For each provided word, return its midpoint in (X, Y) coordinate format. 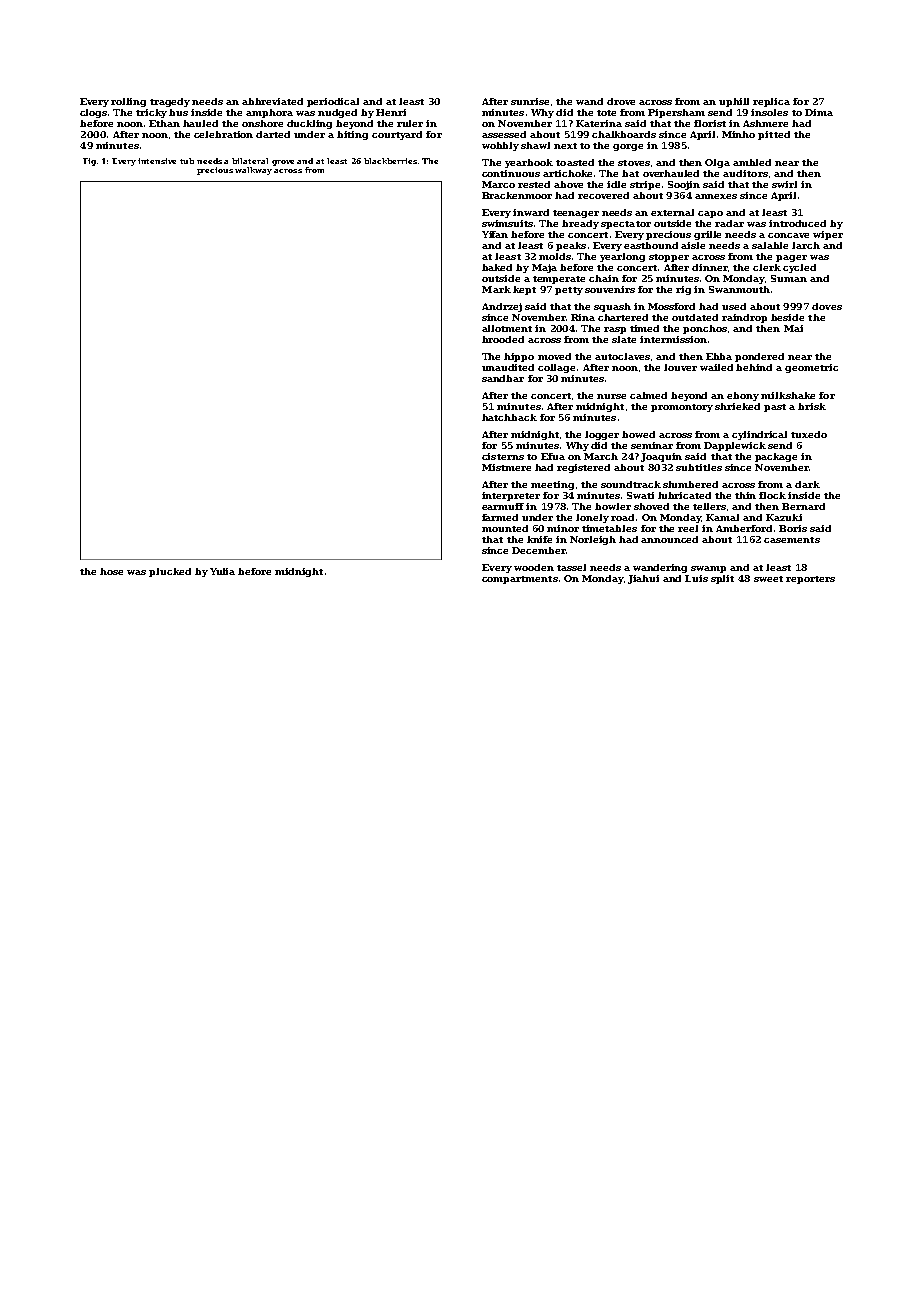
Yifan (495, 234)
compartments (520, 580)
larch (806, 245)
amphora (269, 113)
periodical (333, 102)
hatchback (509, 417)
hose (111, 571)
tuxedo (809, 434)
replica (771, 102)
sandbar (503, 378)
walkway (253, 171)
